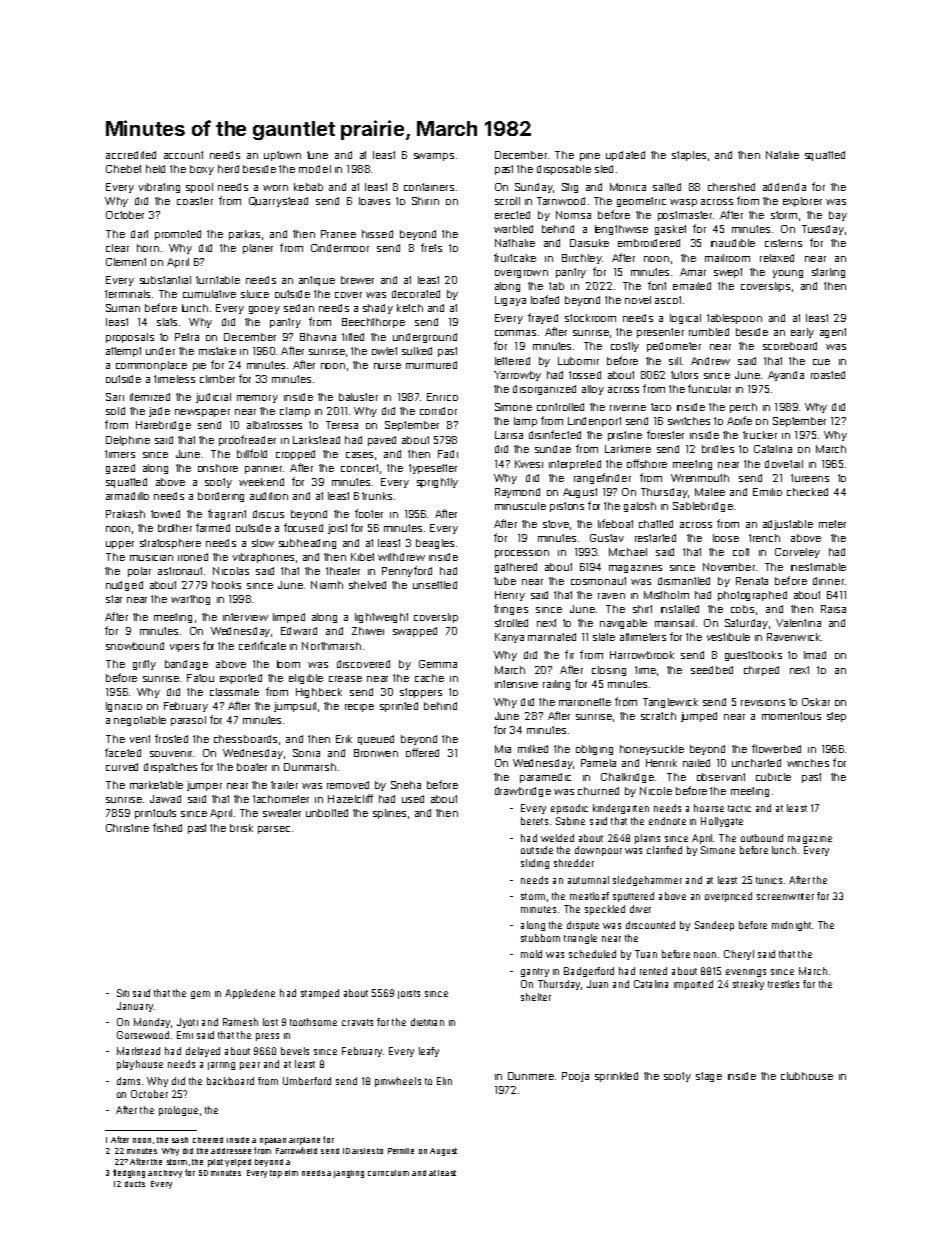 This screenshot has width=952, height=1233. What do you see at coordinates (543, 318) in the screenshot?
I see `frayed` at bounding box center [543, 318].
